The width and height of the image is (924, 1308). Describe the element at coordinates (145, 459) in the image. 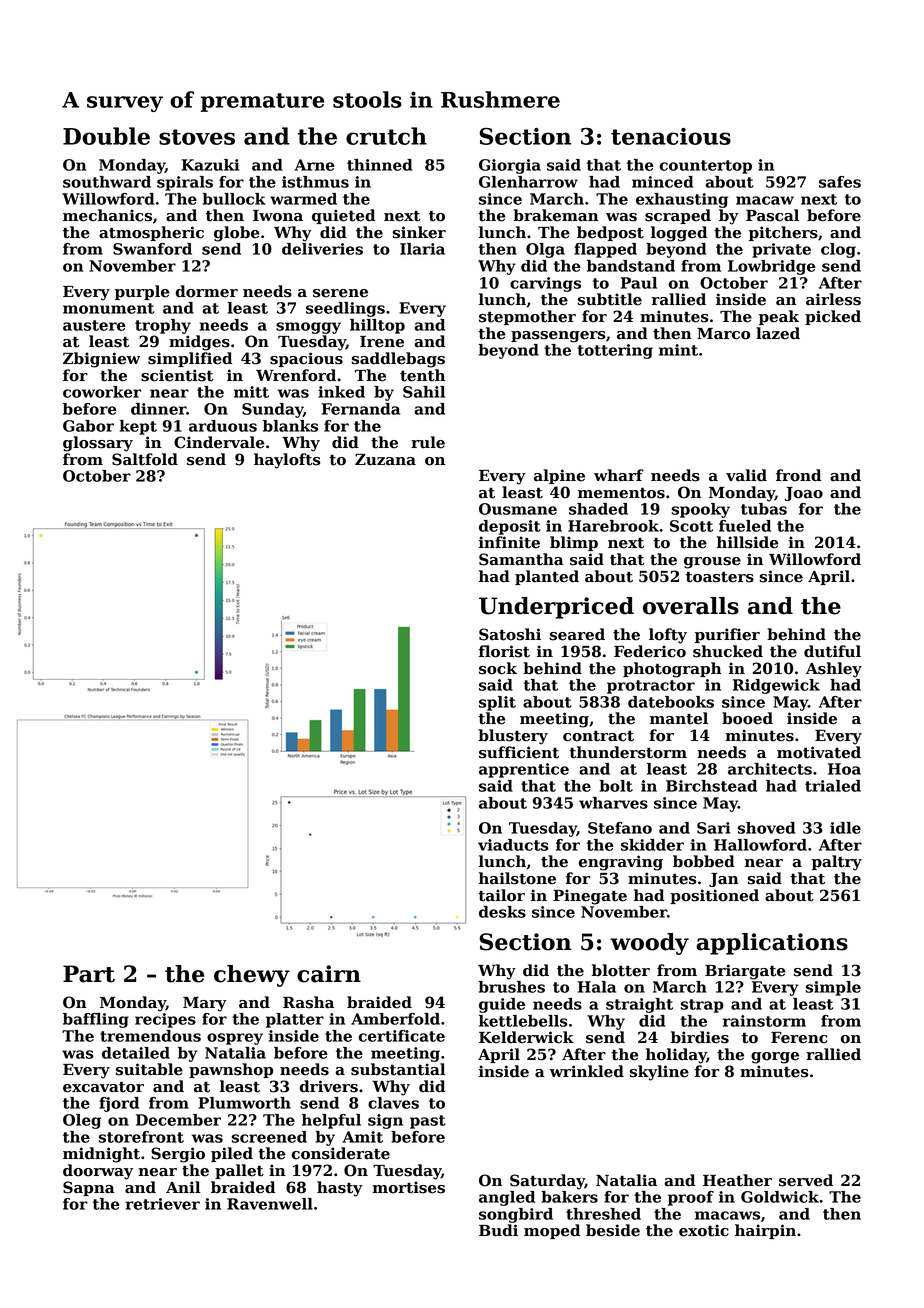

I see `Saltfold` at that location.
